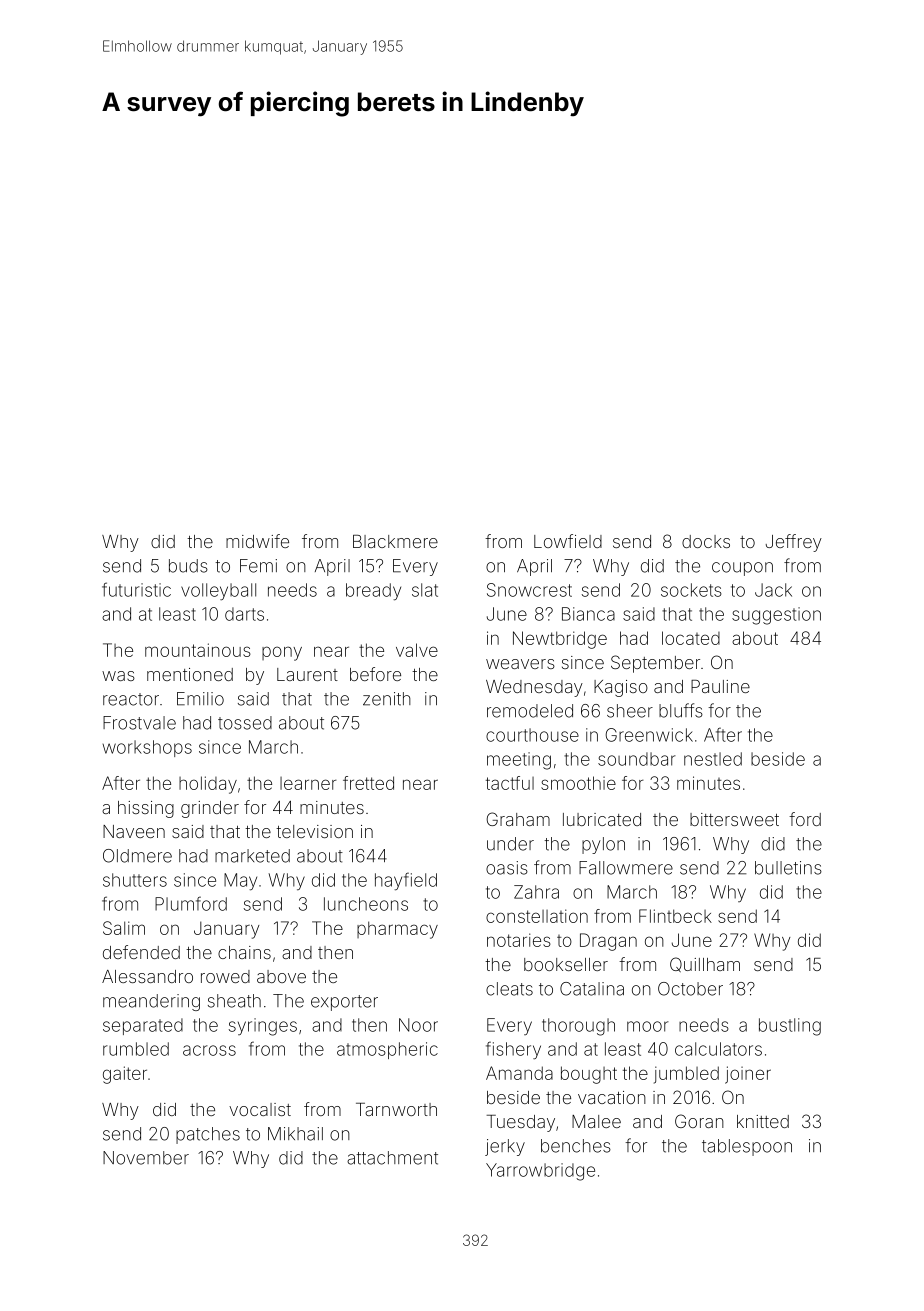 Image resolution: width=924 pixels, height=1311 pixels. What do you see at coordinates (521, 1123) in the screenshot?
I see `Tuesday` at bounding box center [521, 1123].
